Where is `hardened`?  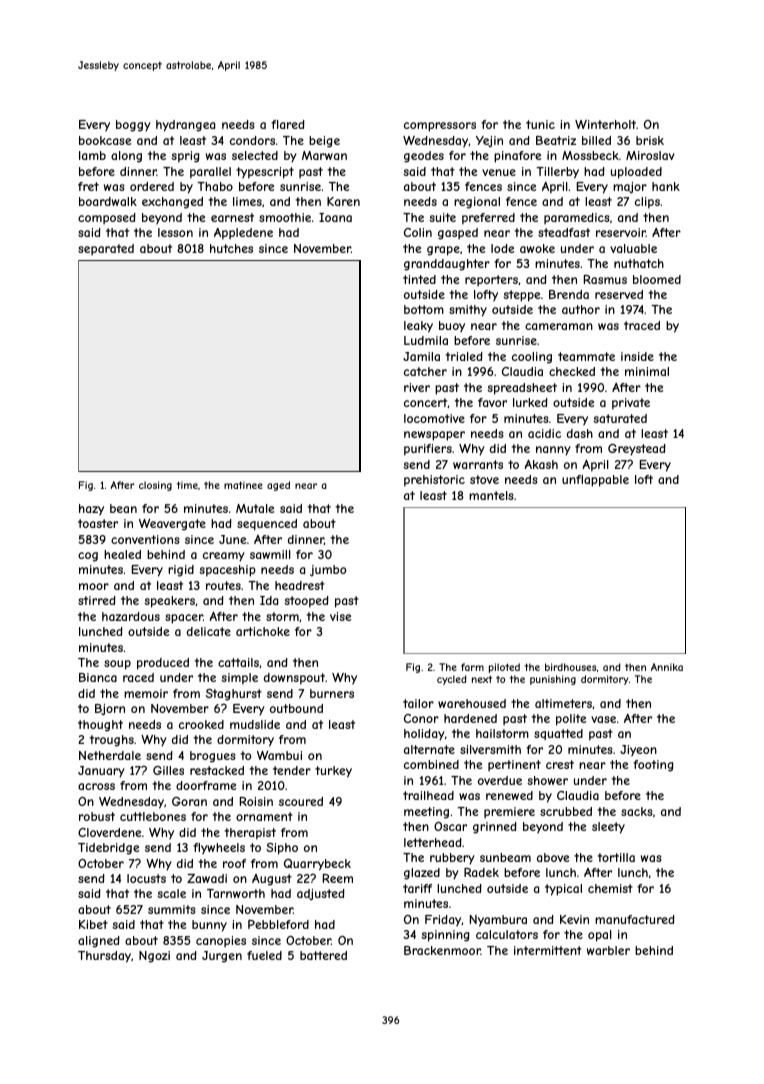 hardened is located at coordinates (470, 718).
